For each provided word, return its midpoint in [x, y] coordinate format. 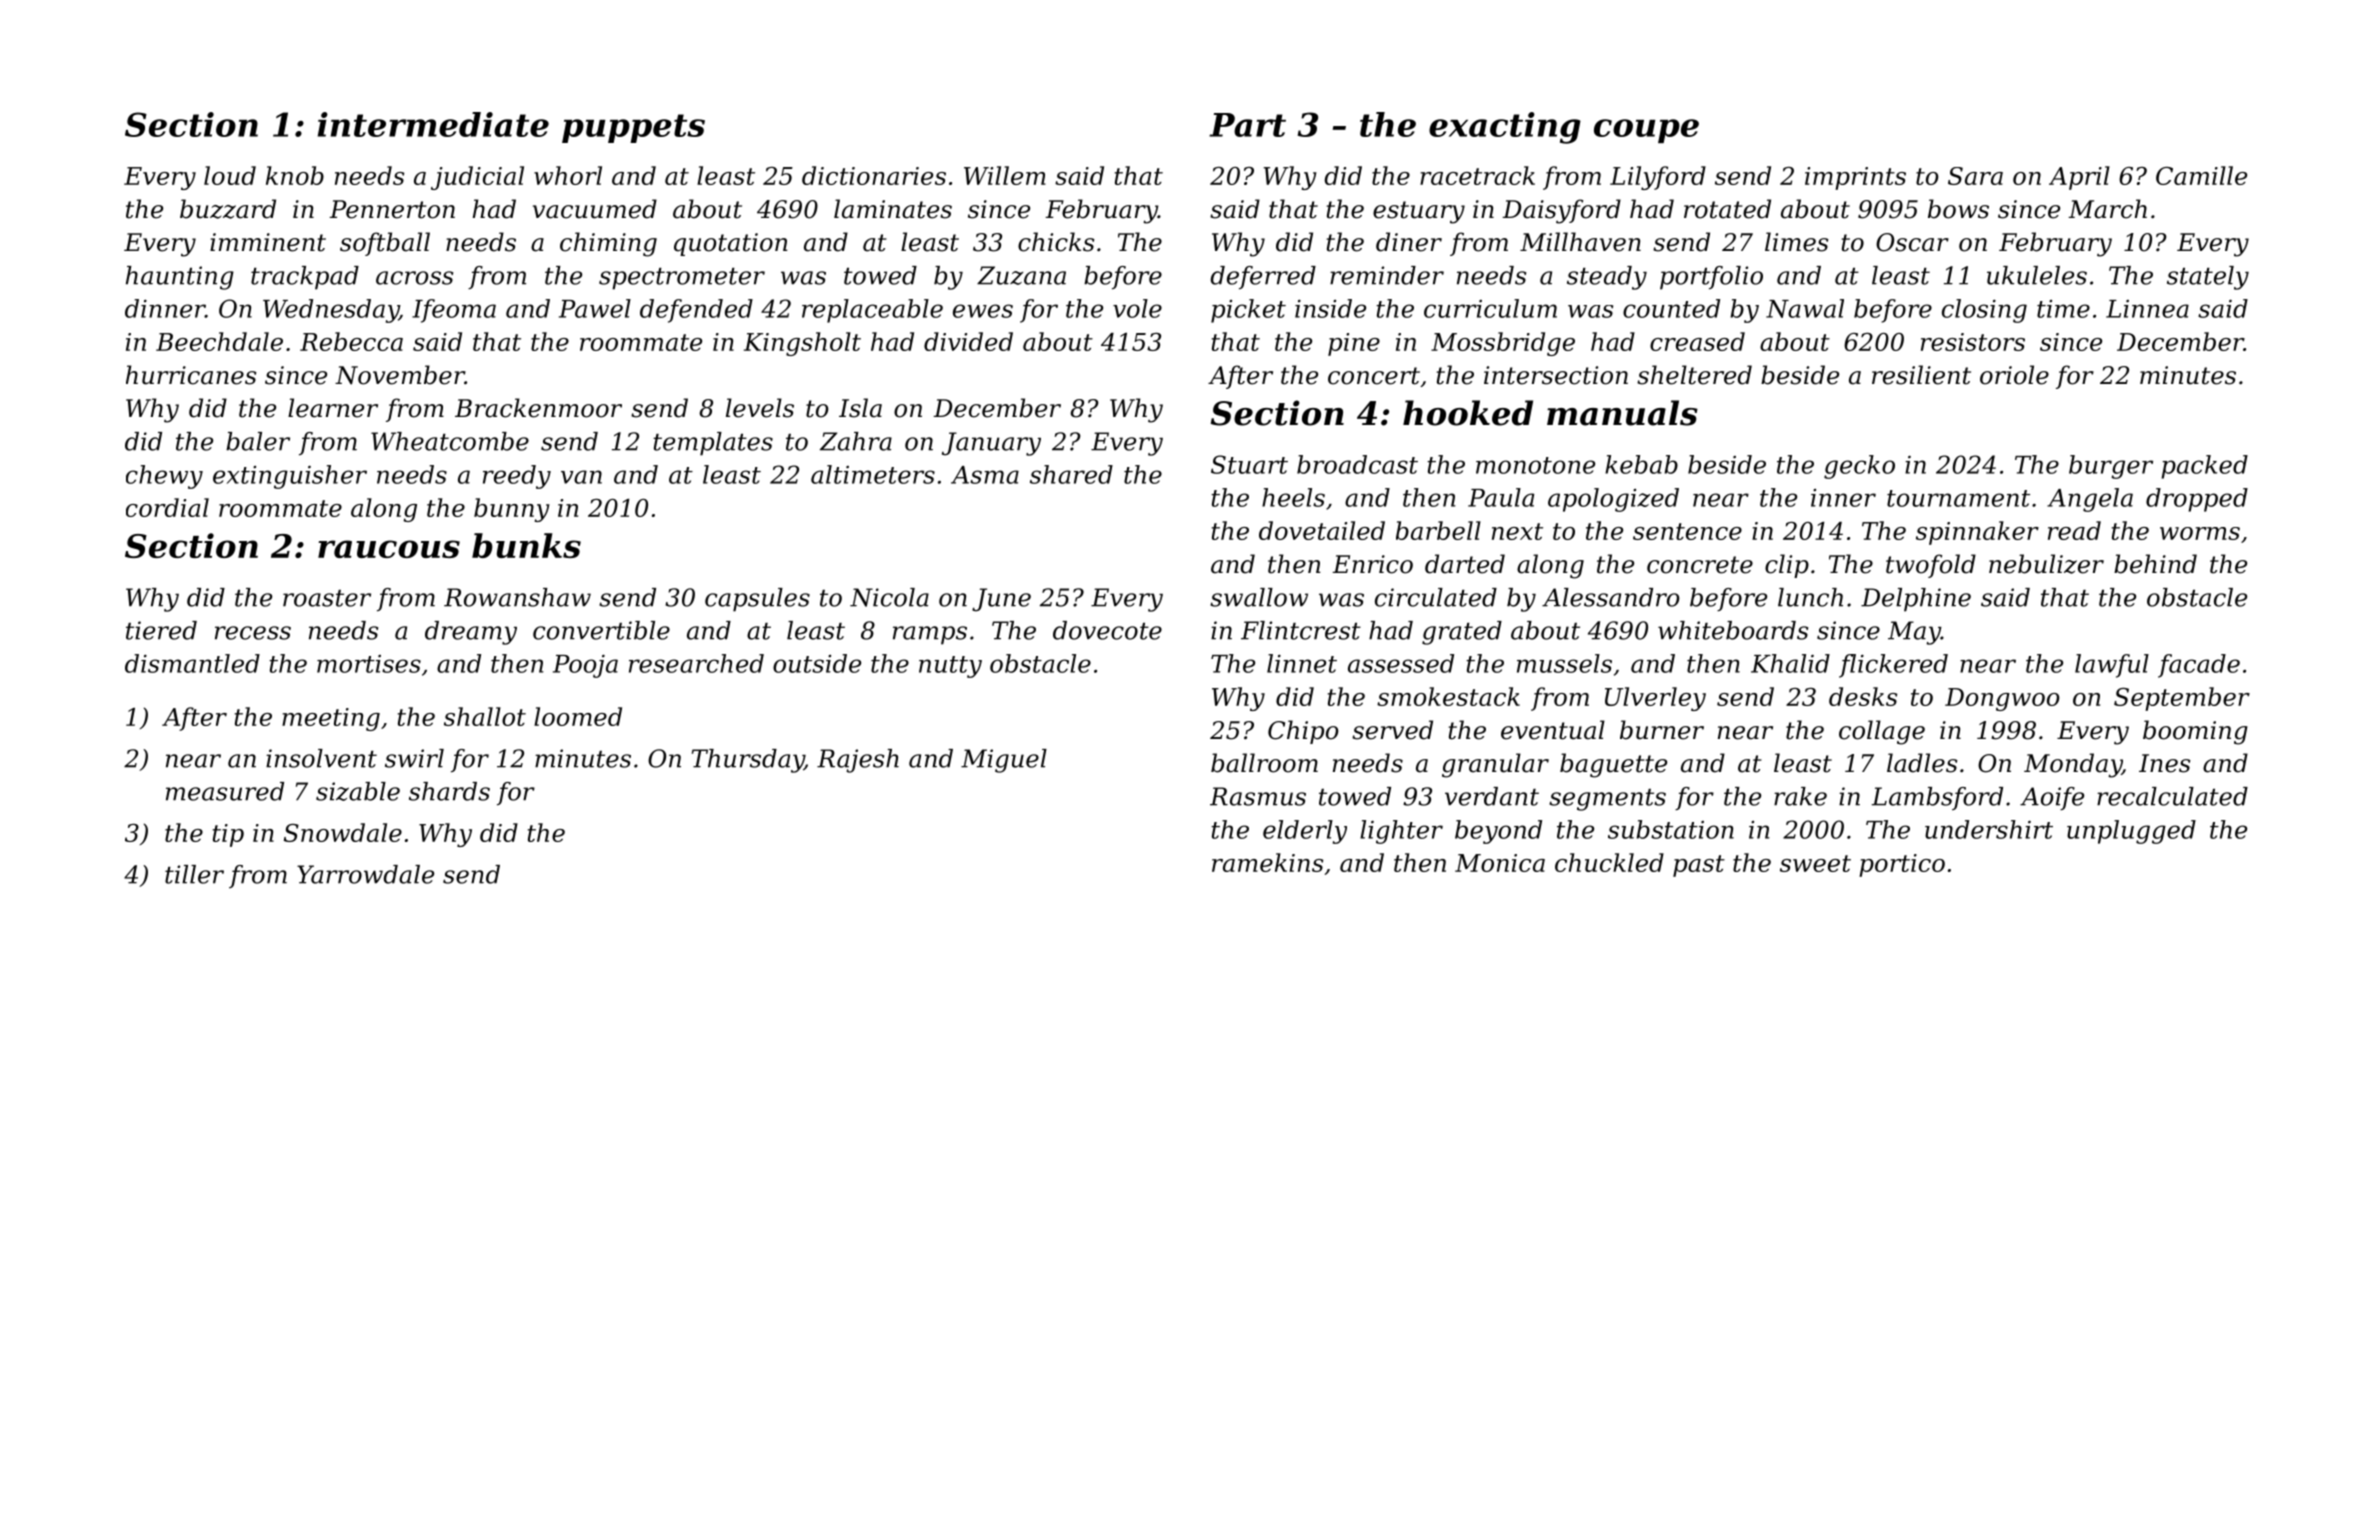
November [400, 375]
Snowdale [343, 832]
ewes [983, 311]
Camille [2201, 175]
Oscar [1912, 242]
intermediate [433, 124]
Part [1247, 125]
